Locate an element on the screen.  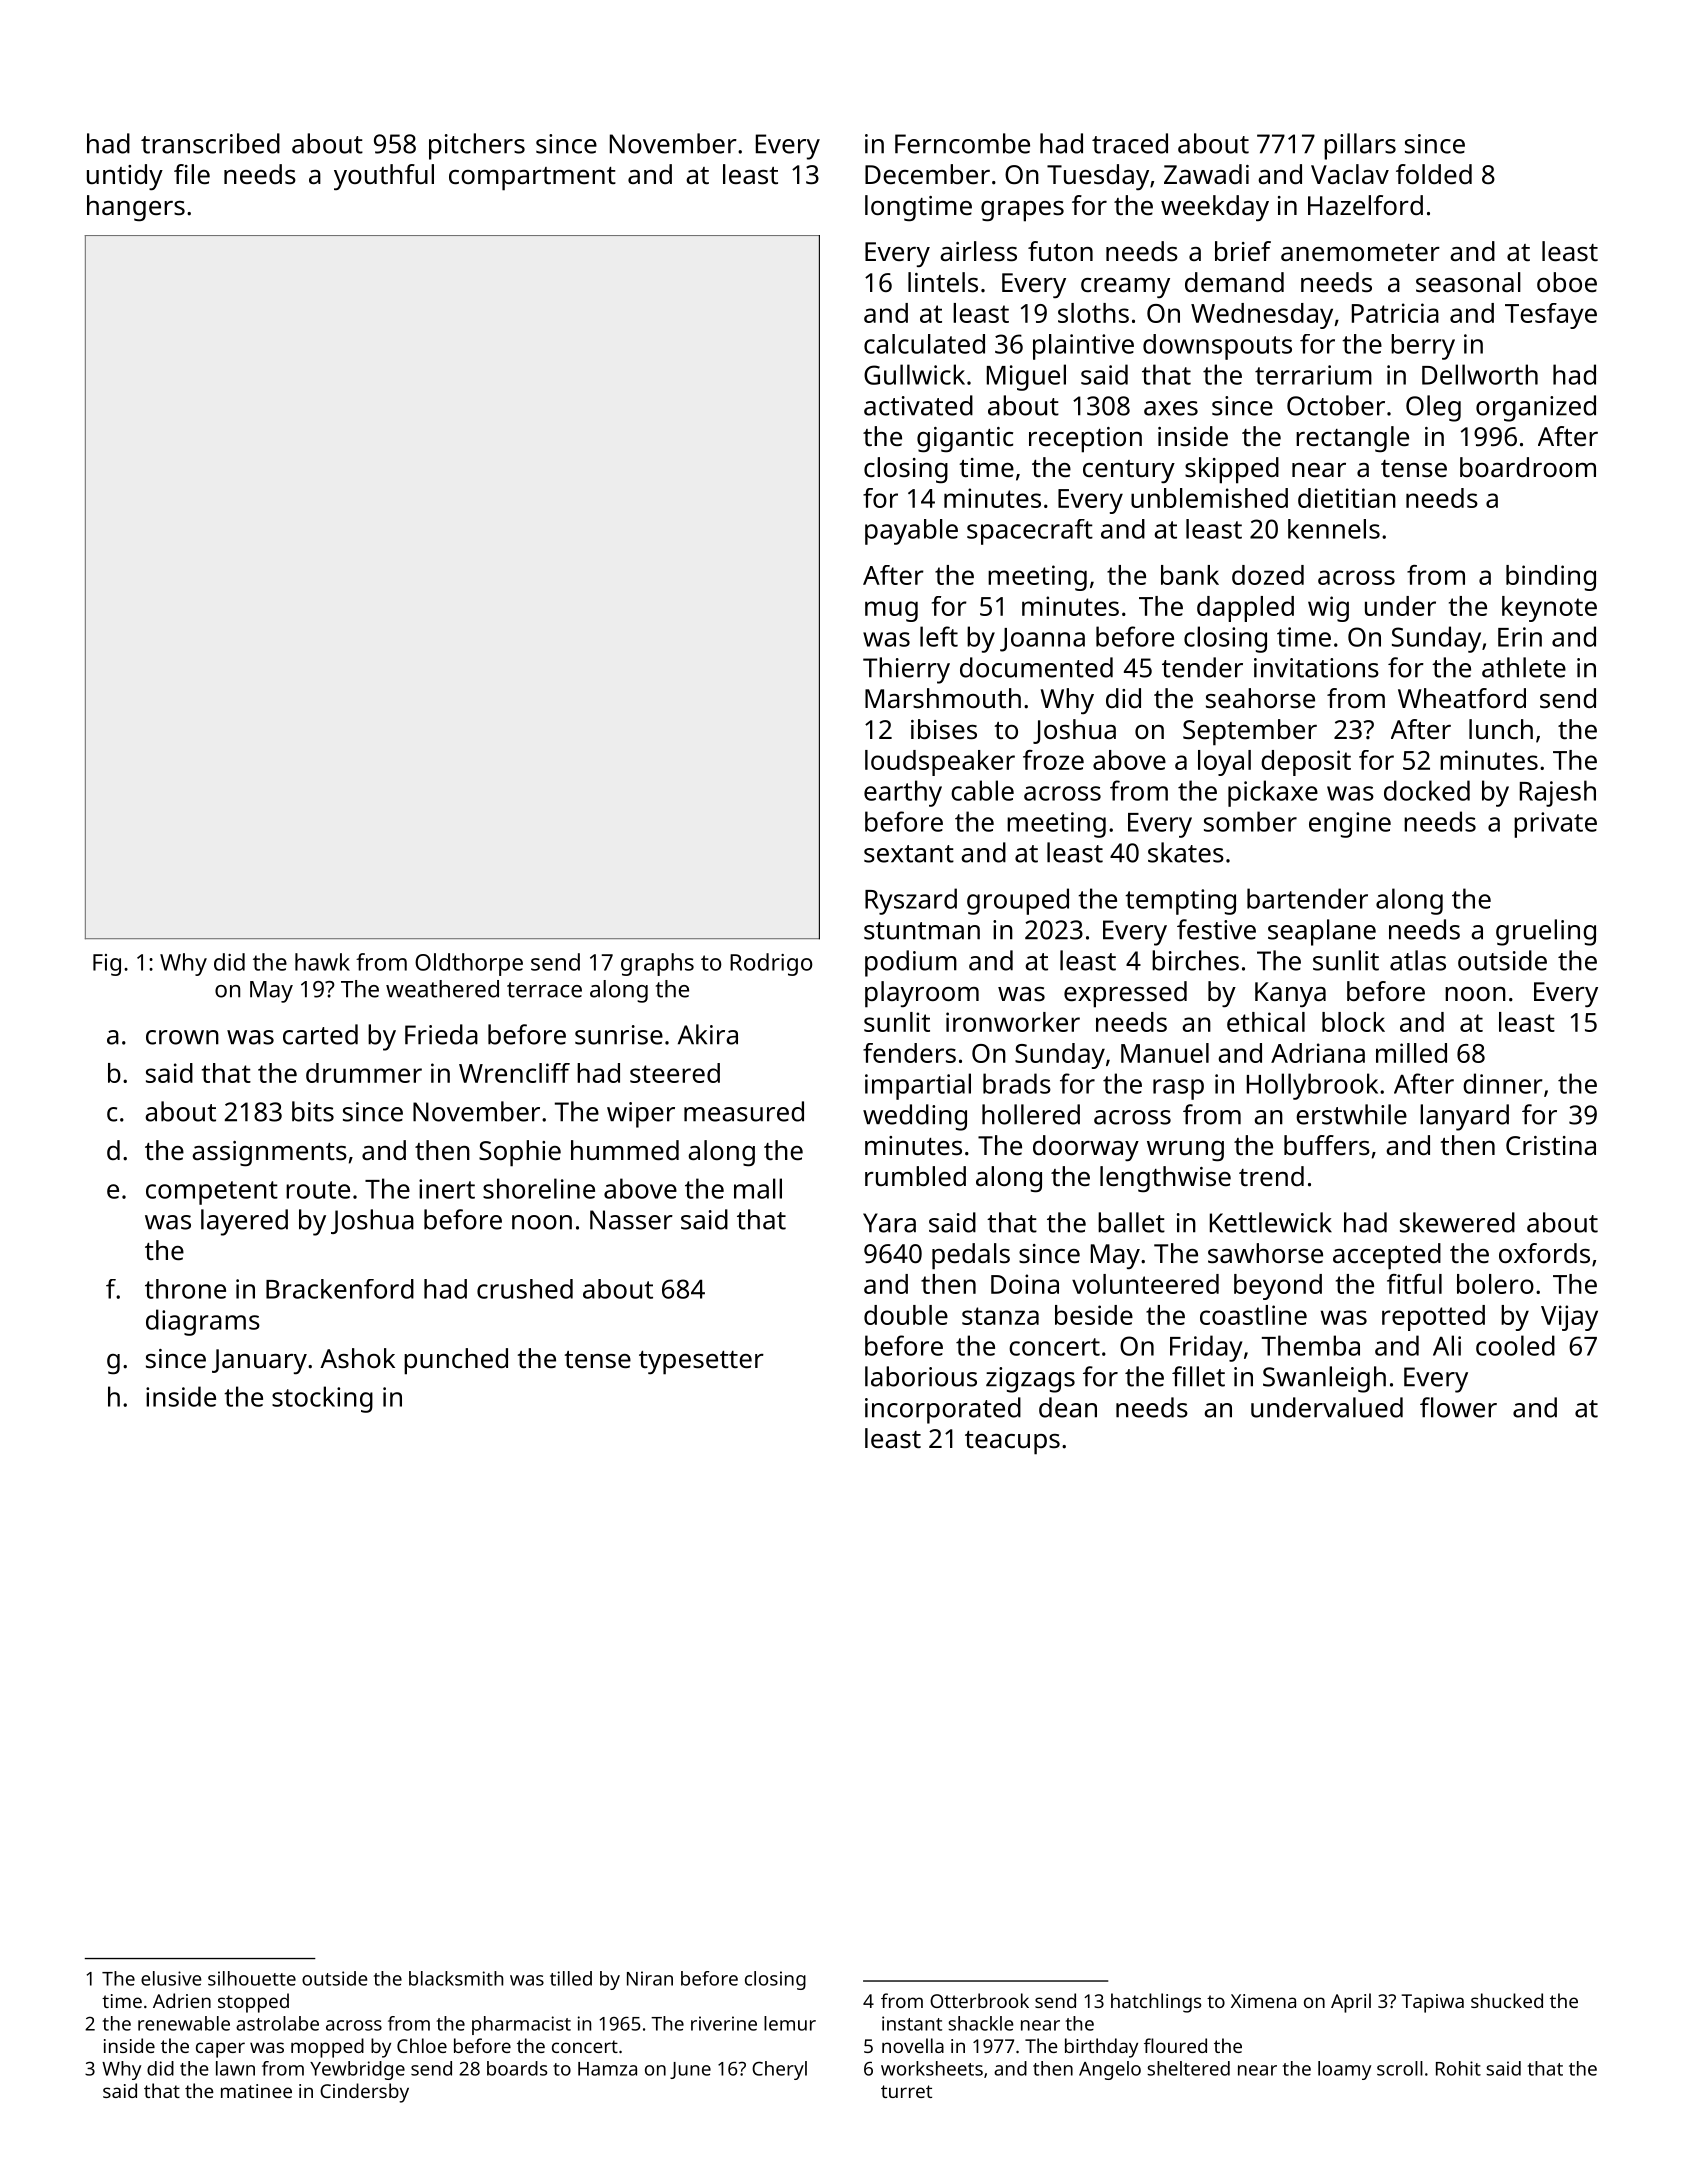
flower is located at coordinates (1458, 1407).
